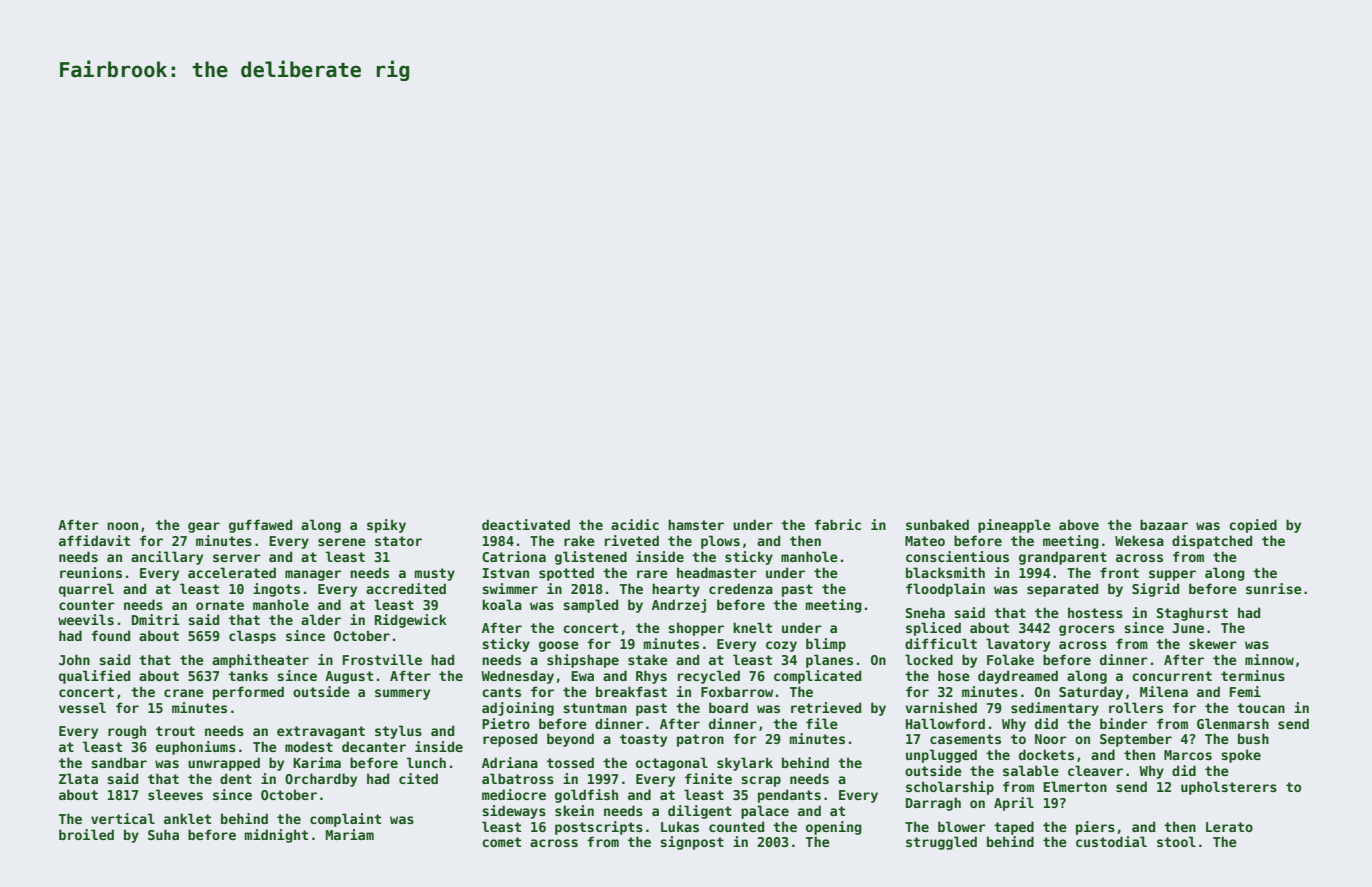 The image size is (1372, 887). Describe the element at coordinates (321, 619) in the screenshot. I see `alder` at that location.
